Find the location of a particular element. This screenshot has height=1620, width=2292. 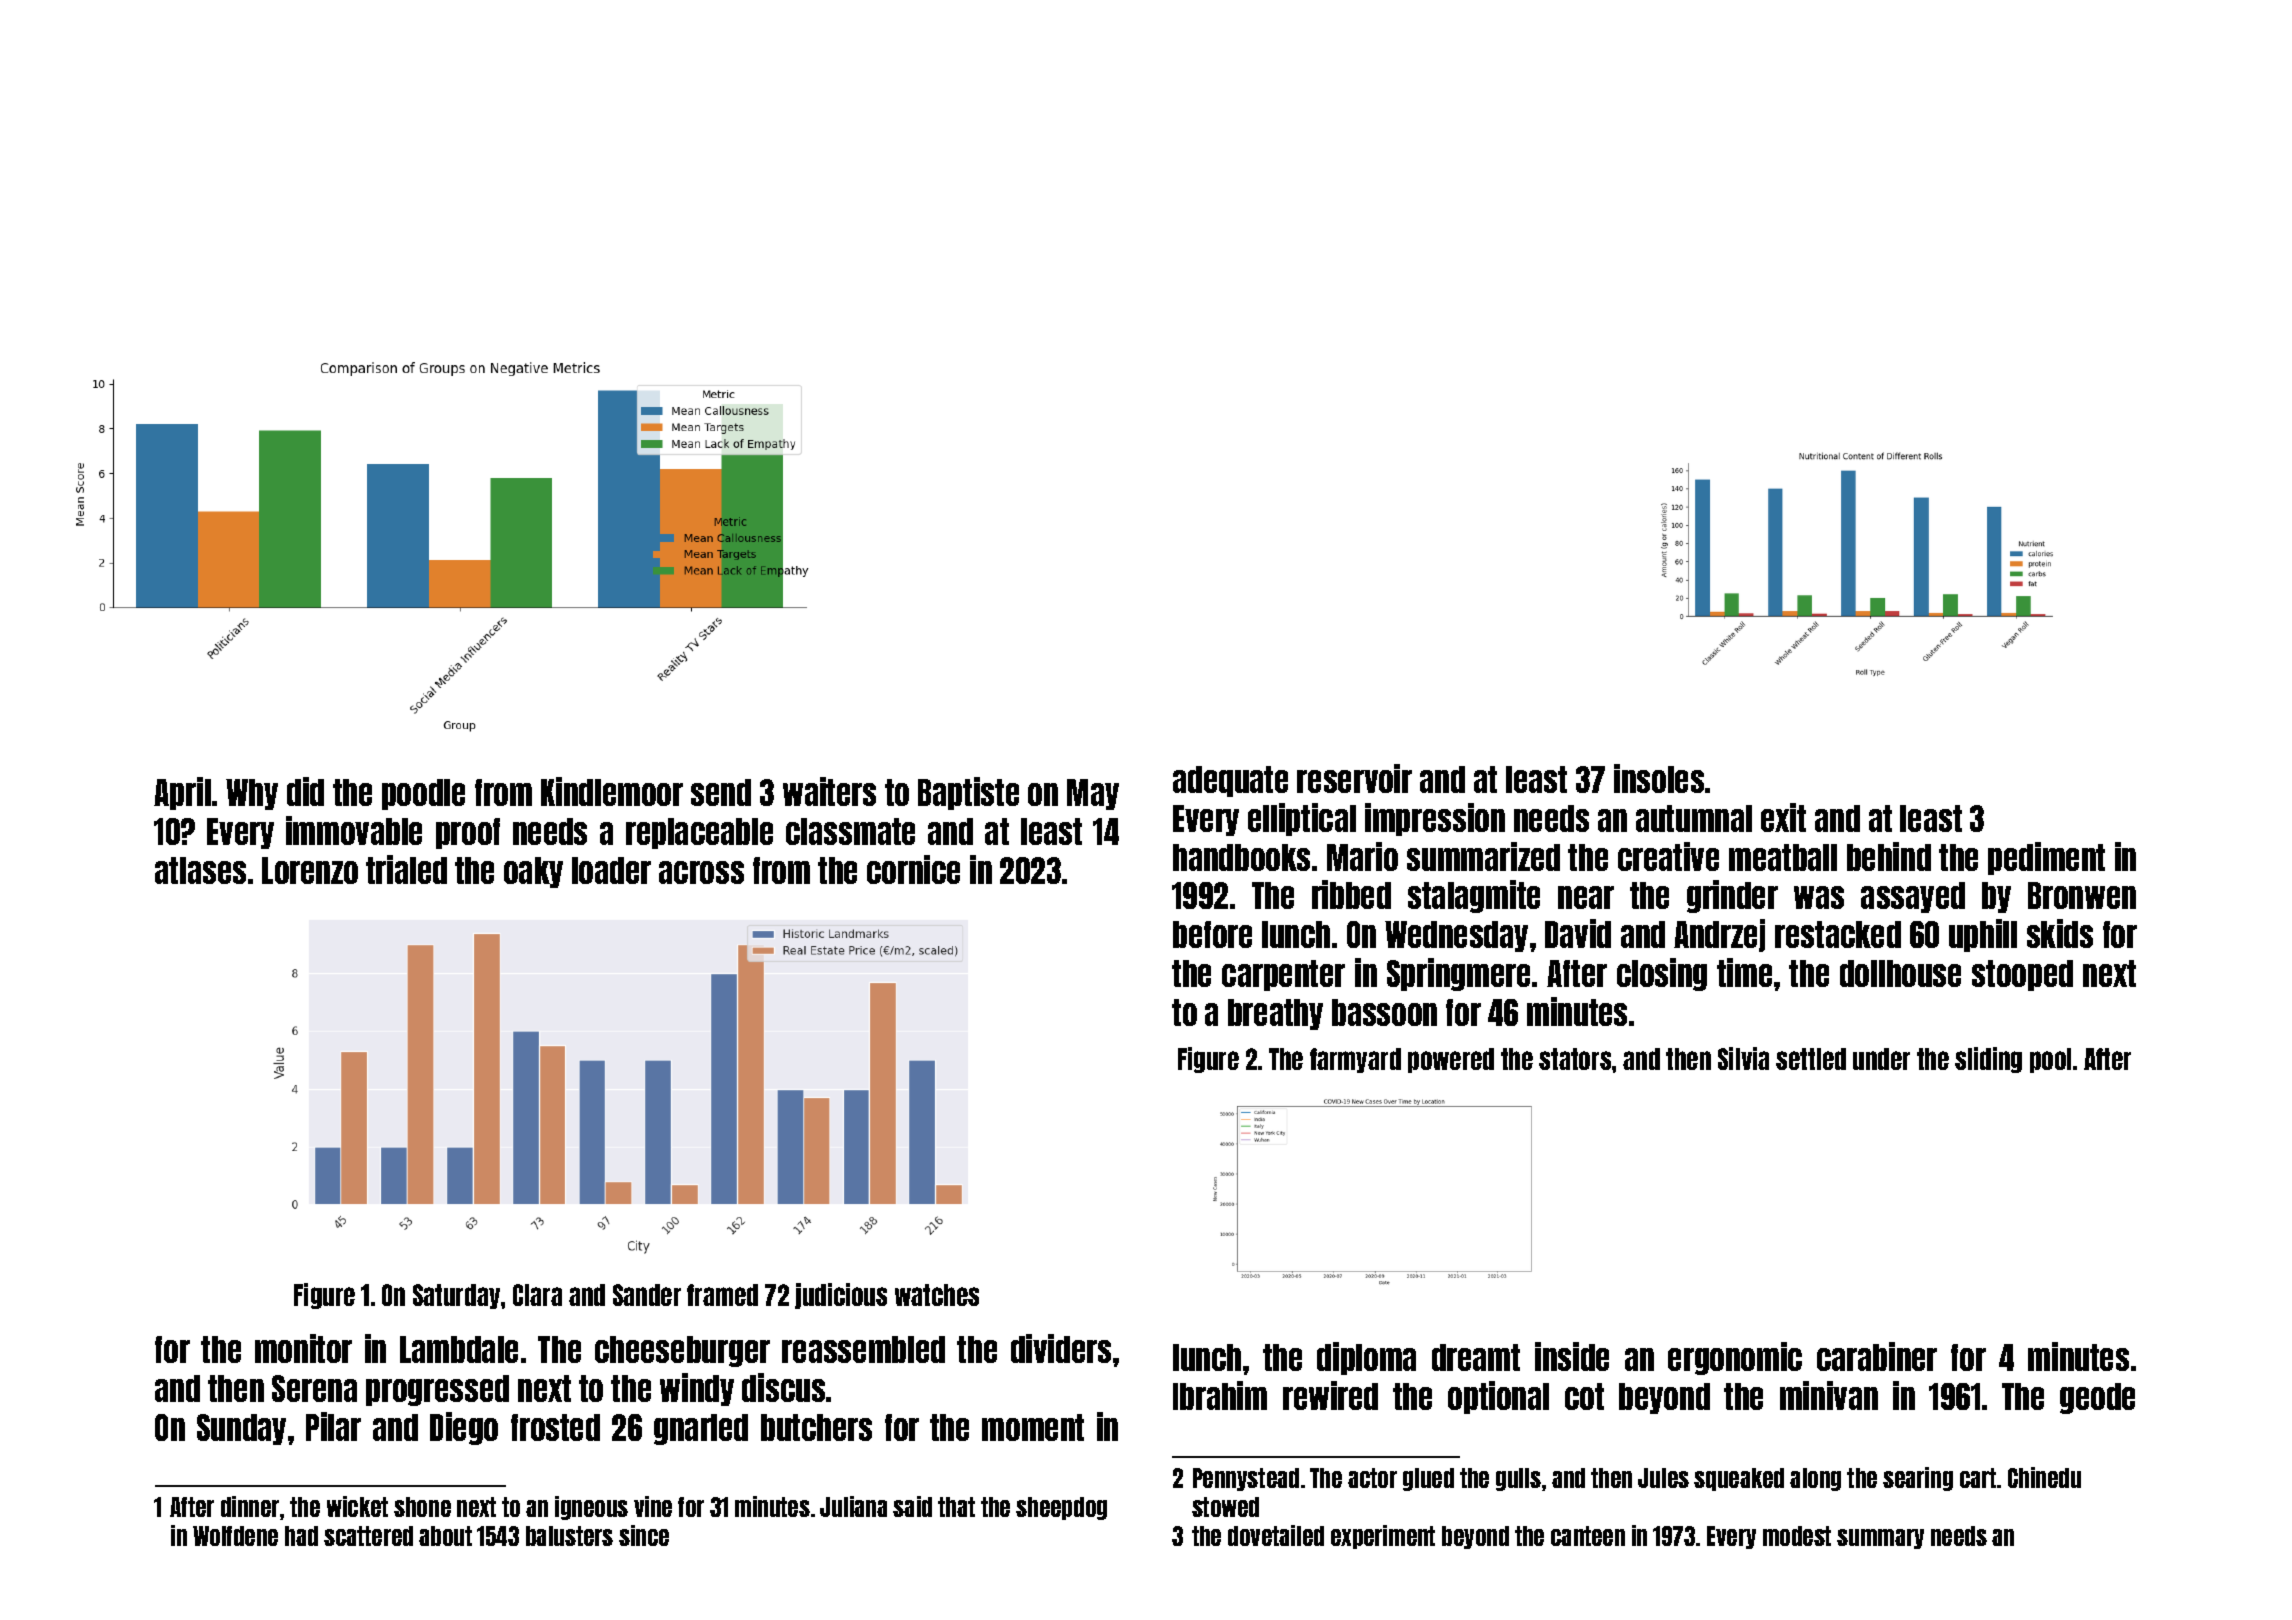

Lorenzo is located at coordinates (310, 870).
